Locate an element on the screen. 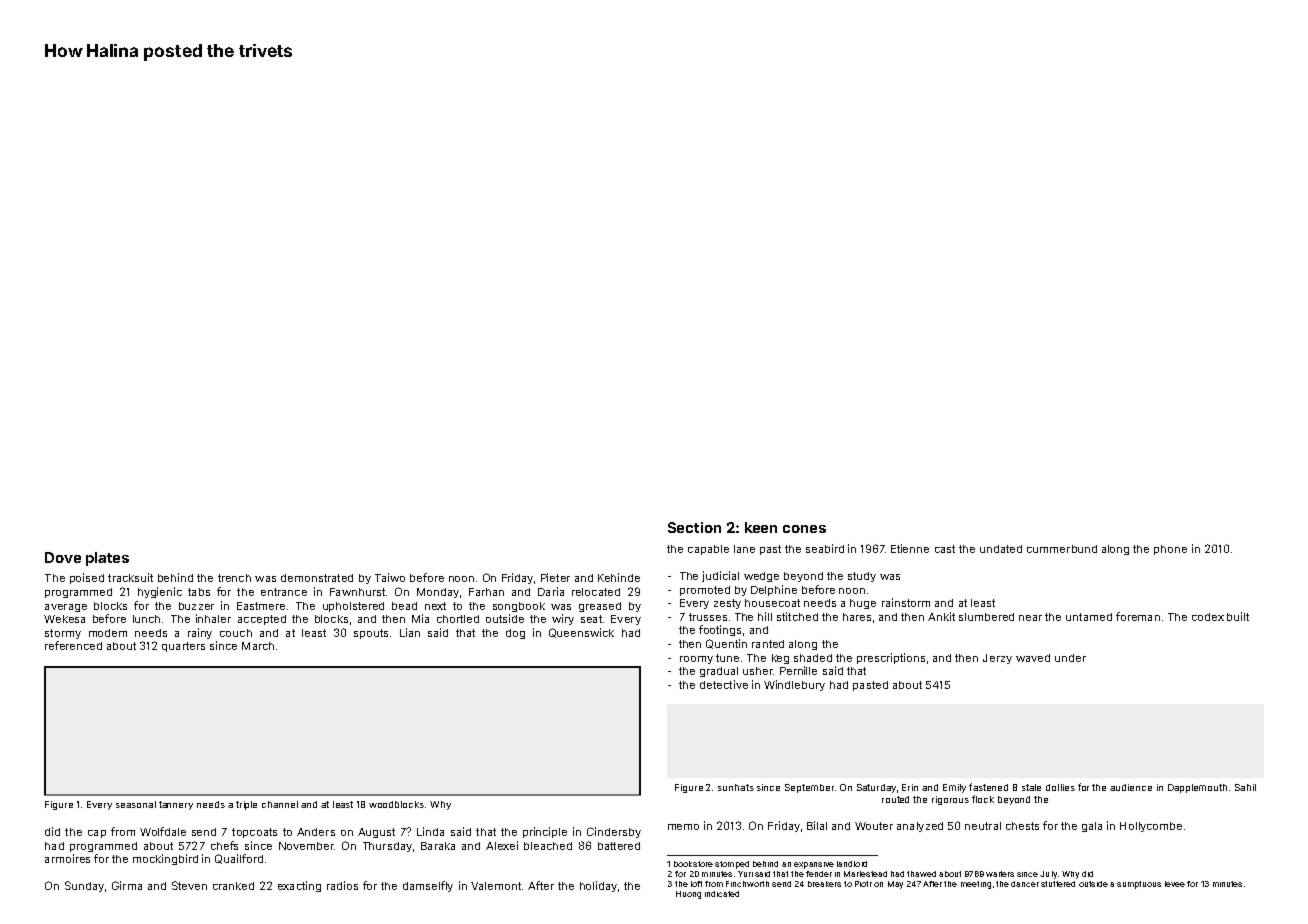 Image resolution: width=1308 pixels, height=924 pixels. sumptuous is located at coordinates (1139, 885).
